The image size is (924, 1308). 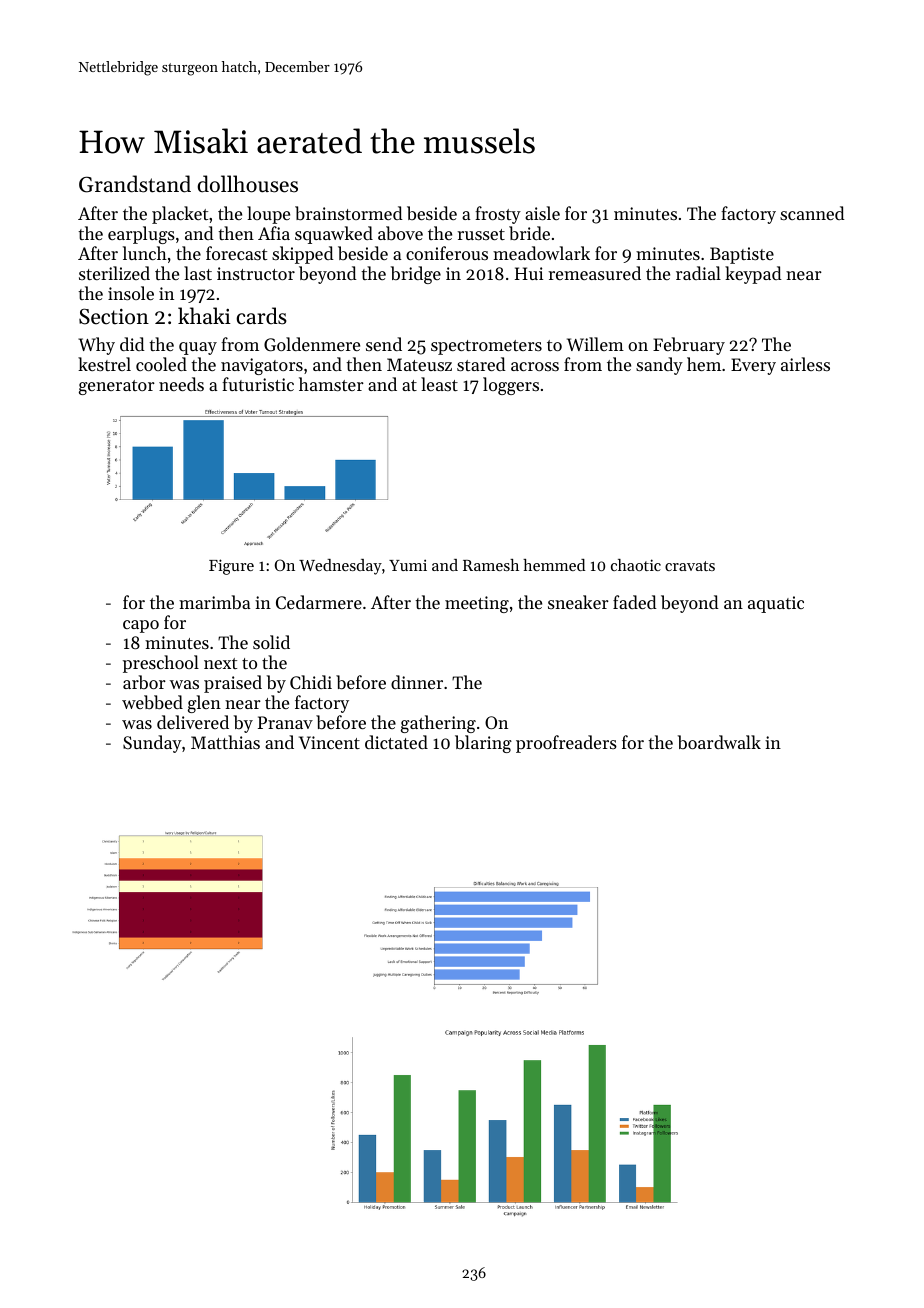 I want to click on generator, so click(x=117, y=387).
